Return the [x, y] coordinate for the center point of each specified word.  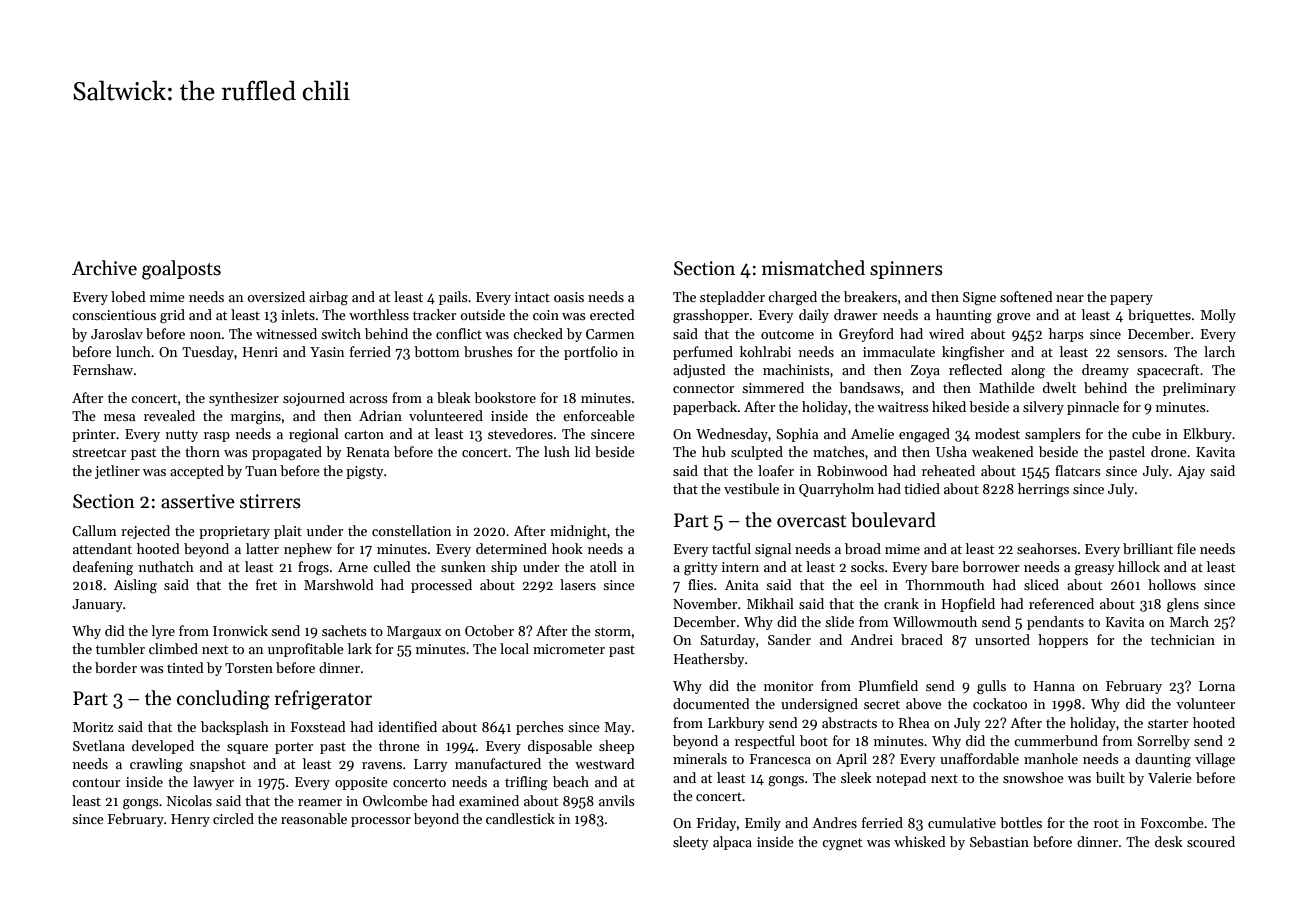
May [617, 728]
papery [1131, 300]
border [116, 667]
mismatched [813, 268]
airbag [328, 298]
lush [557, 451]
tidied [922, 488]
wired [946, 333]
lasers [578, 584]
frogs [313, 568]
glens [1183, 605]
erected [612, 314]
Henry [190, 820]
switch [341, 333]
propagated [287, 453]
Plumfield [888, 685]
